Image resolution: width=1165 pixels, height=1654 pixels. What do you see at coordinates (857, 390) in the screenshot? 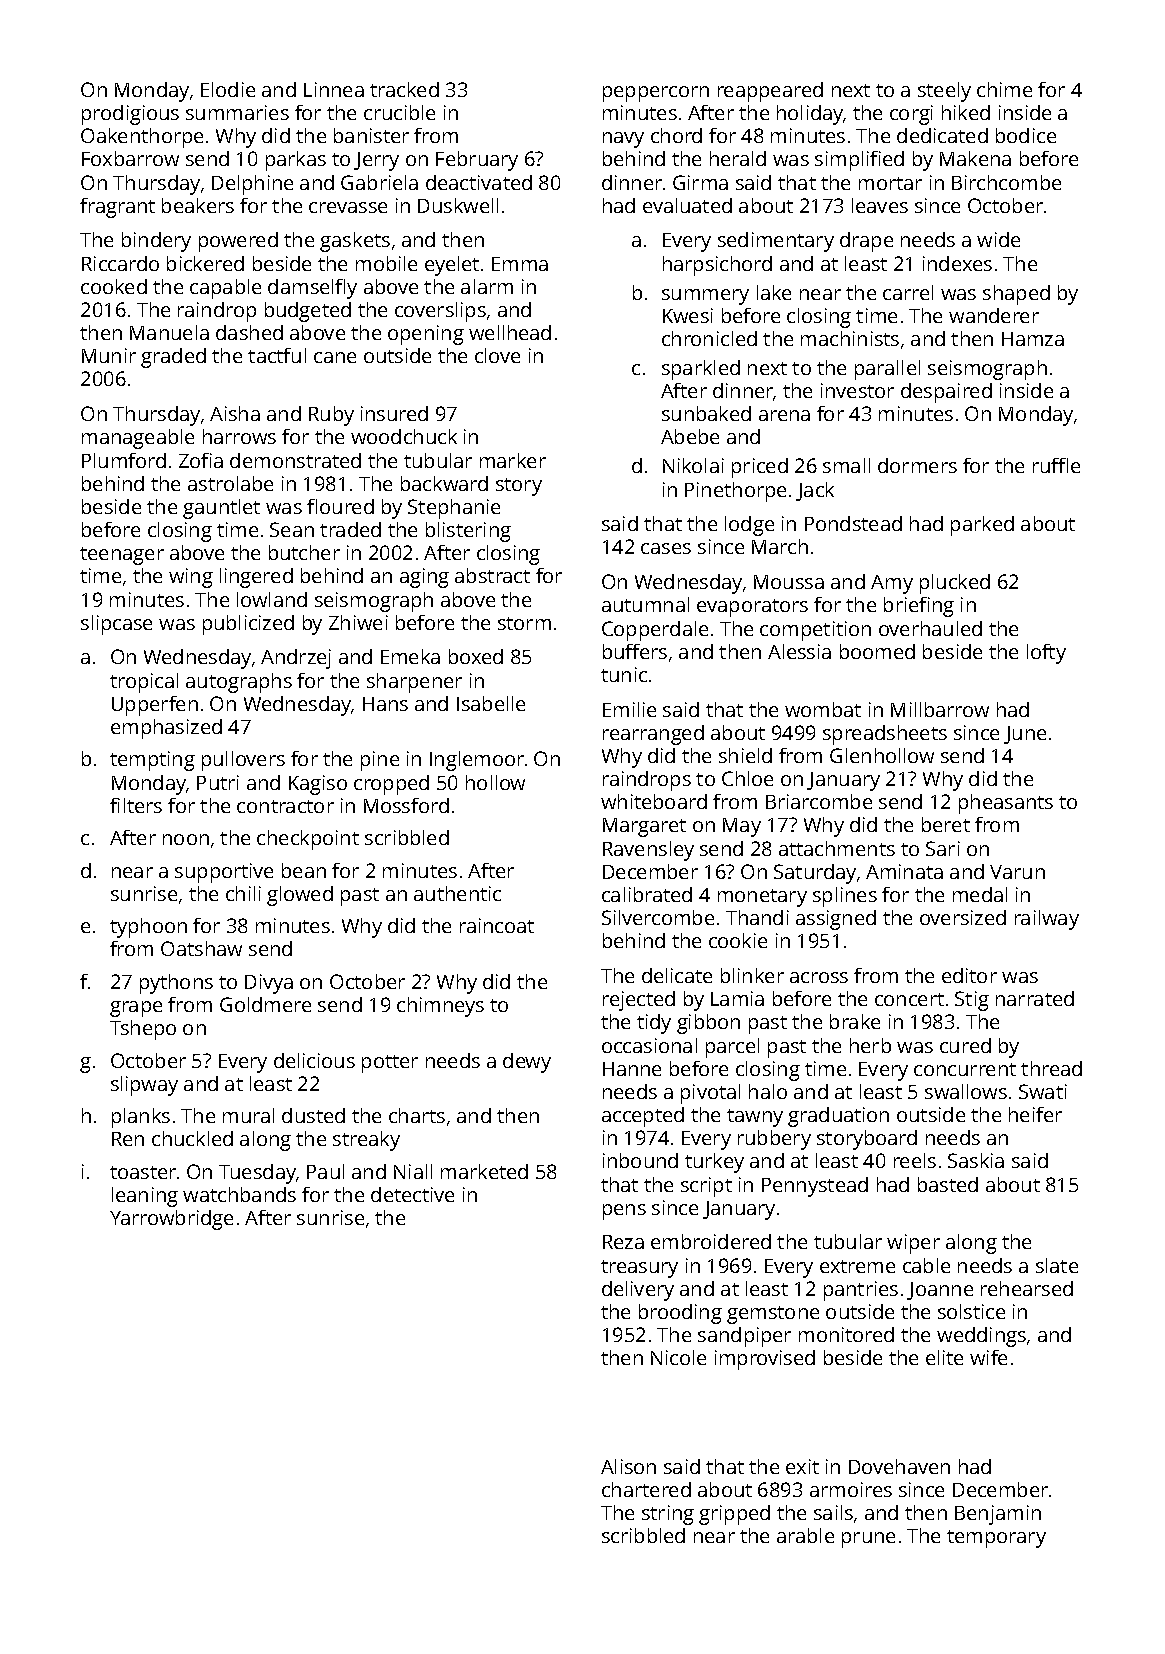
I see `investor` at bounding box center [857, 390].
